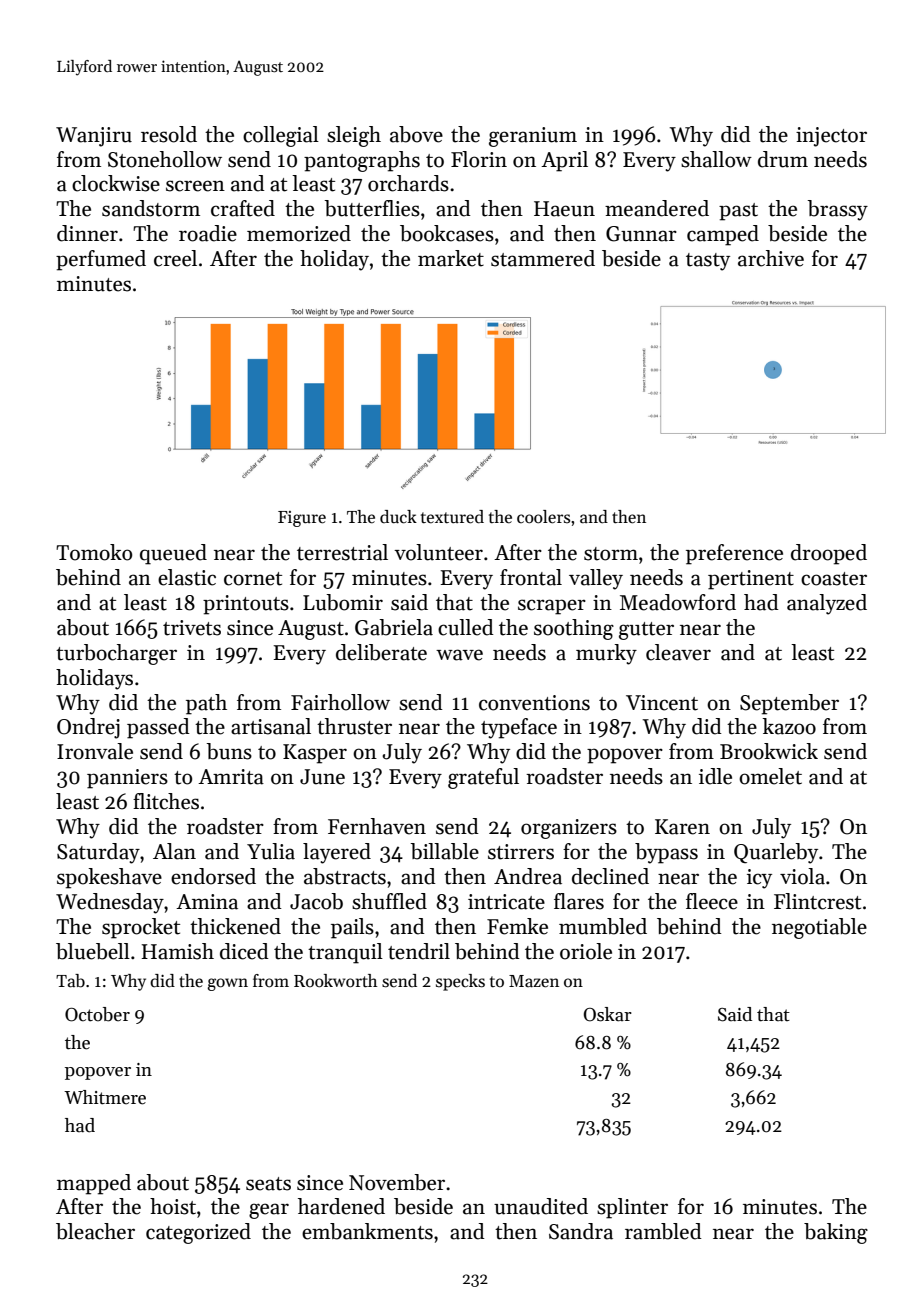  Describe the element at coordinates (771, 258) in the screenshot. I see `archive` at that location.
